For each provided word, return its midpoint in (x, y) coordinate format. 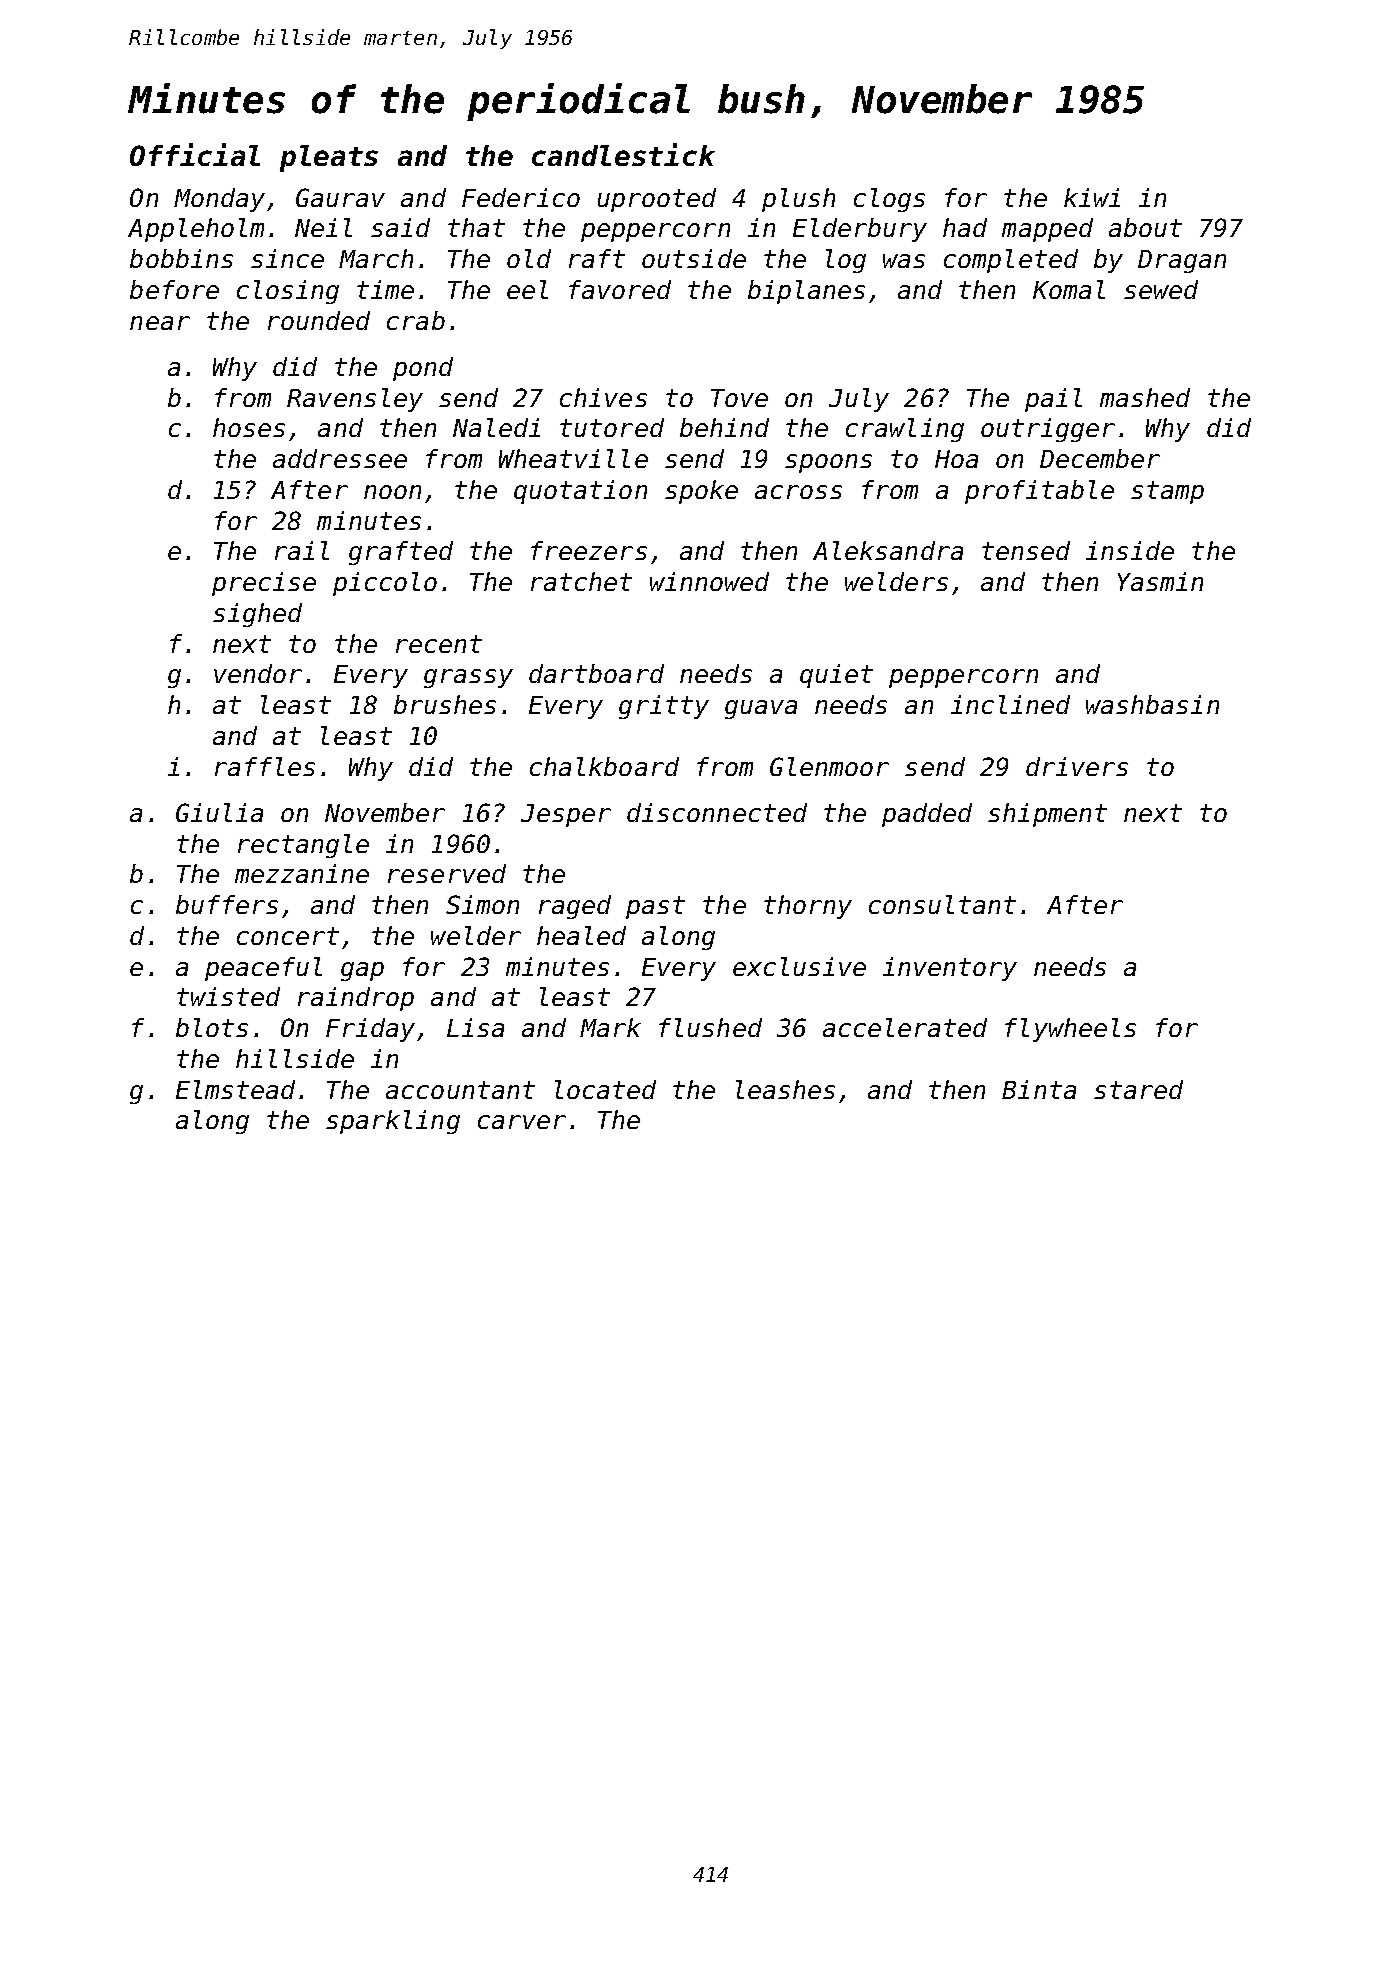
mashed (1145, 397)
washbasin (1152, 704)
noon (392, 492)
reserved (447, 873)
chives (603, 397)
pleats (329, 158)
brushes (445, 704)
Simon (482, 904)
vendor (258, 673)
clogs (889, 200)
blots (212, 1027)
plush (798, 200)
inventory (950, 969)
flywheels (1070, 1030)
